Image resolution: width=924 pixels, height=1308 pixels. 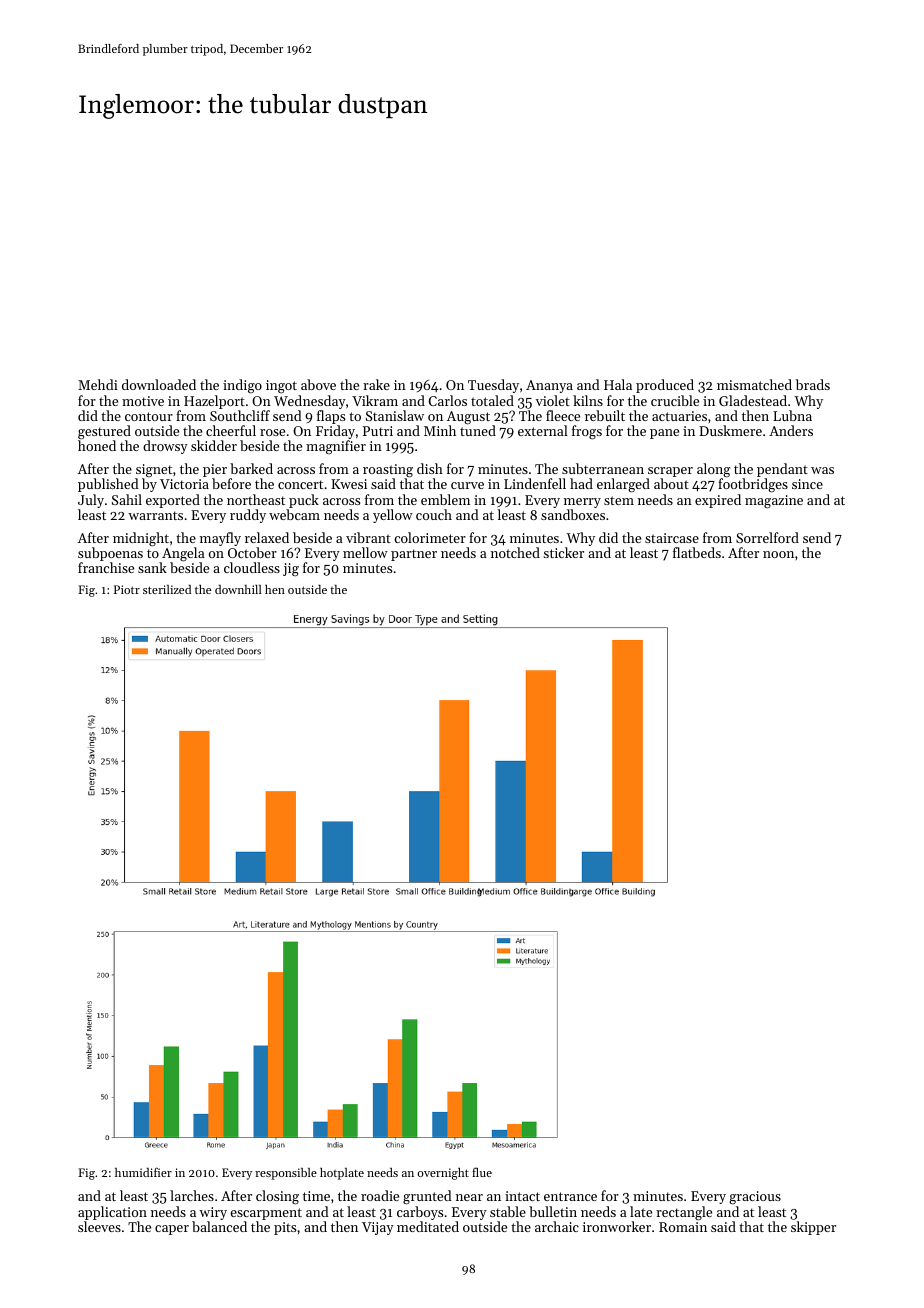 I want to click on noon, so click(x=778, y=554).
